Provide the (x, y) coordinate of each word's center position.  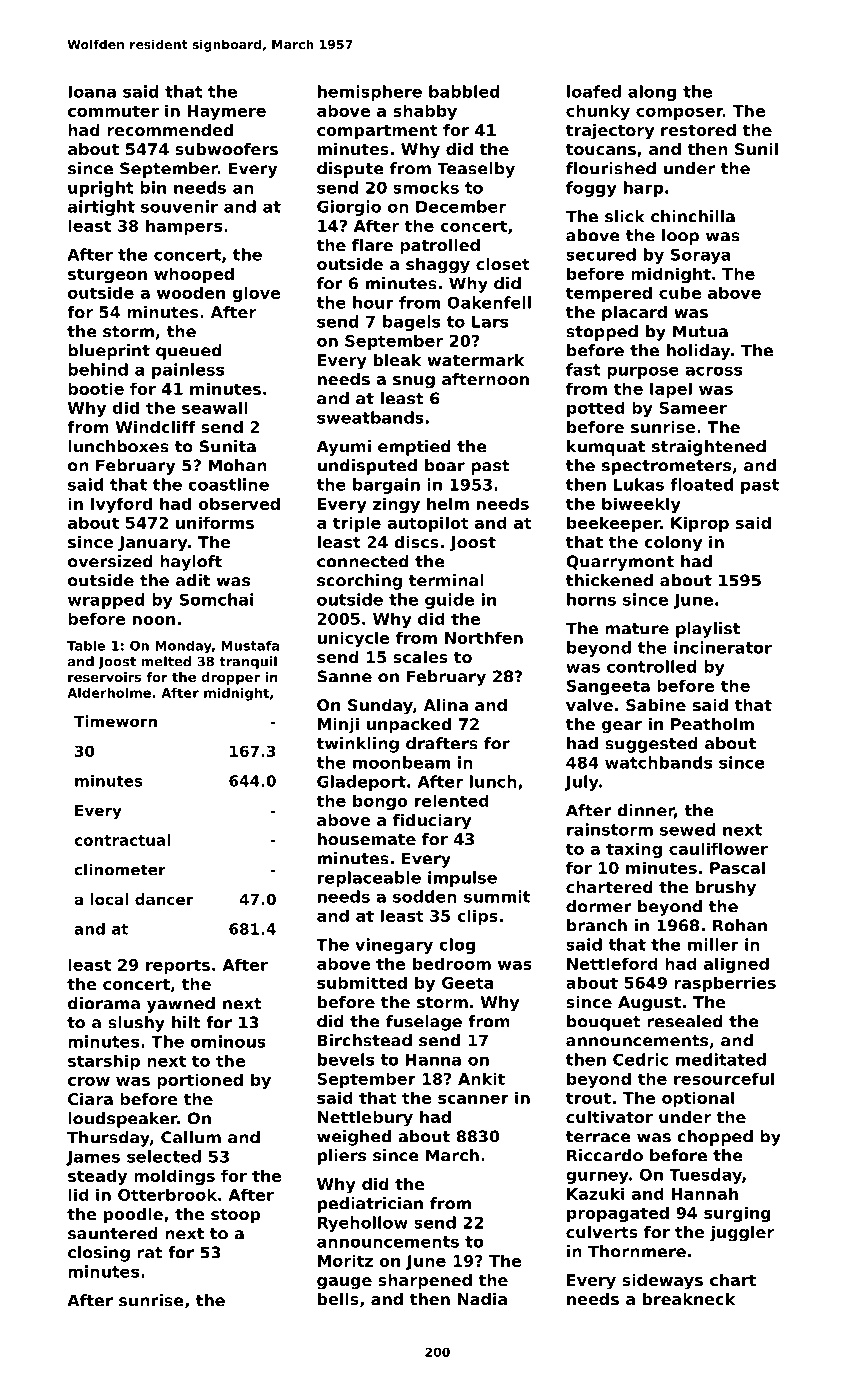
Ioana (92, 92)
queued (189, 352)
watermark (476, 360)
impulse (462, 879)
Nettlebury (365, 1119)
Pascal (737, 867)
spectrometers (666, 467)
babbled (464, 91)
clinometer (120, 869)
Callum (191, 1137)
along (652, 93)
